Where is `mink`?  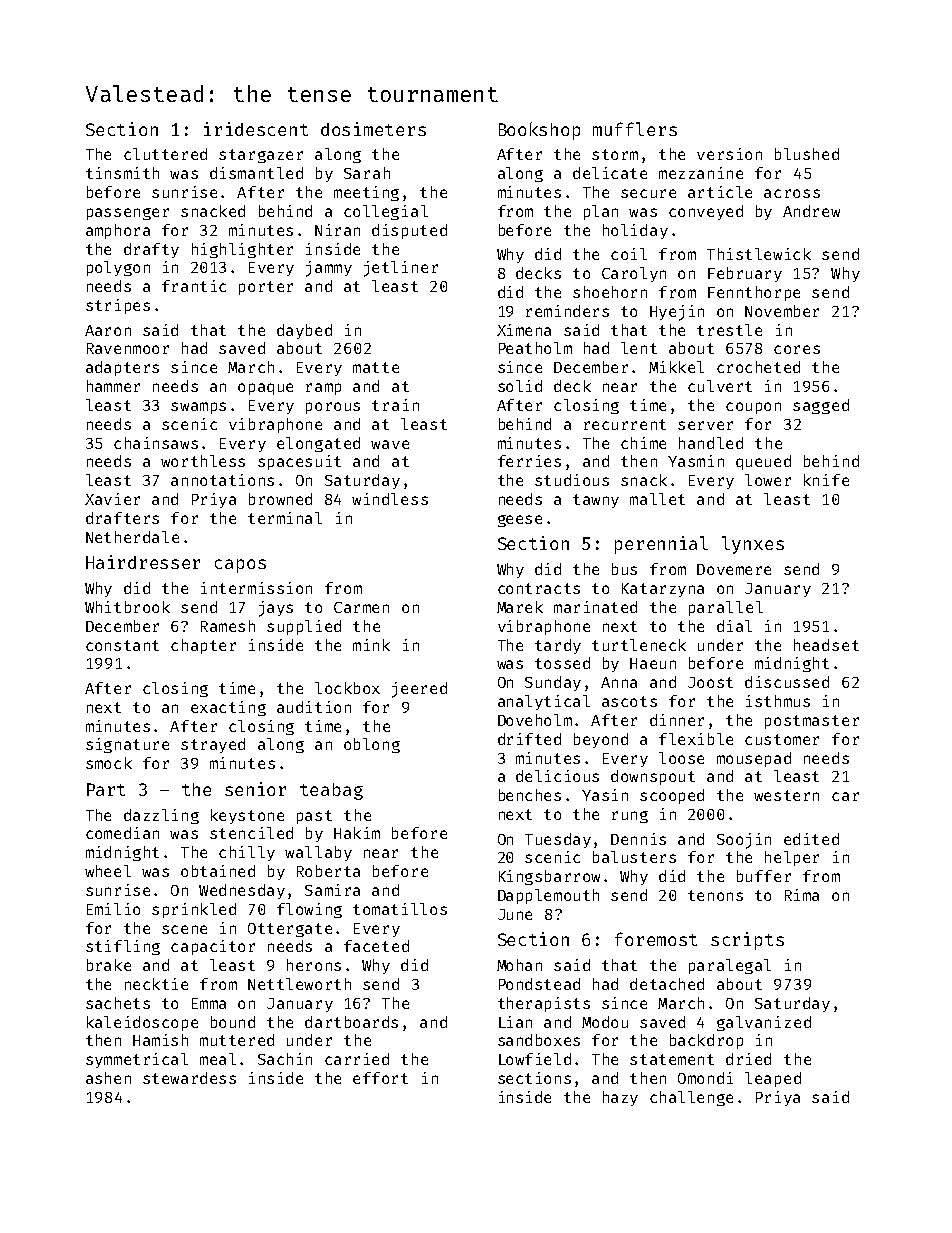
mink is located at coordinates (371, 645).
